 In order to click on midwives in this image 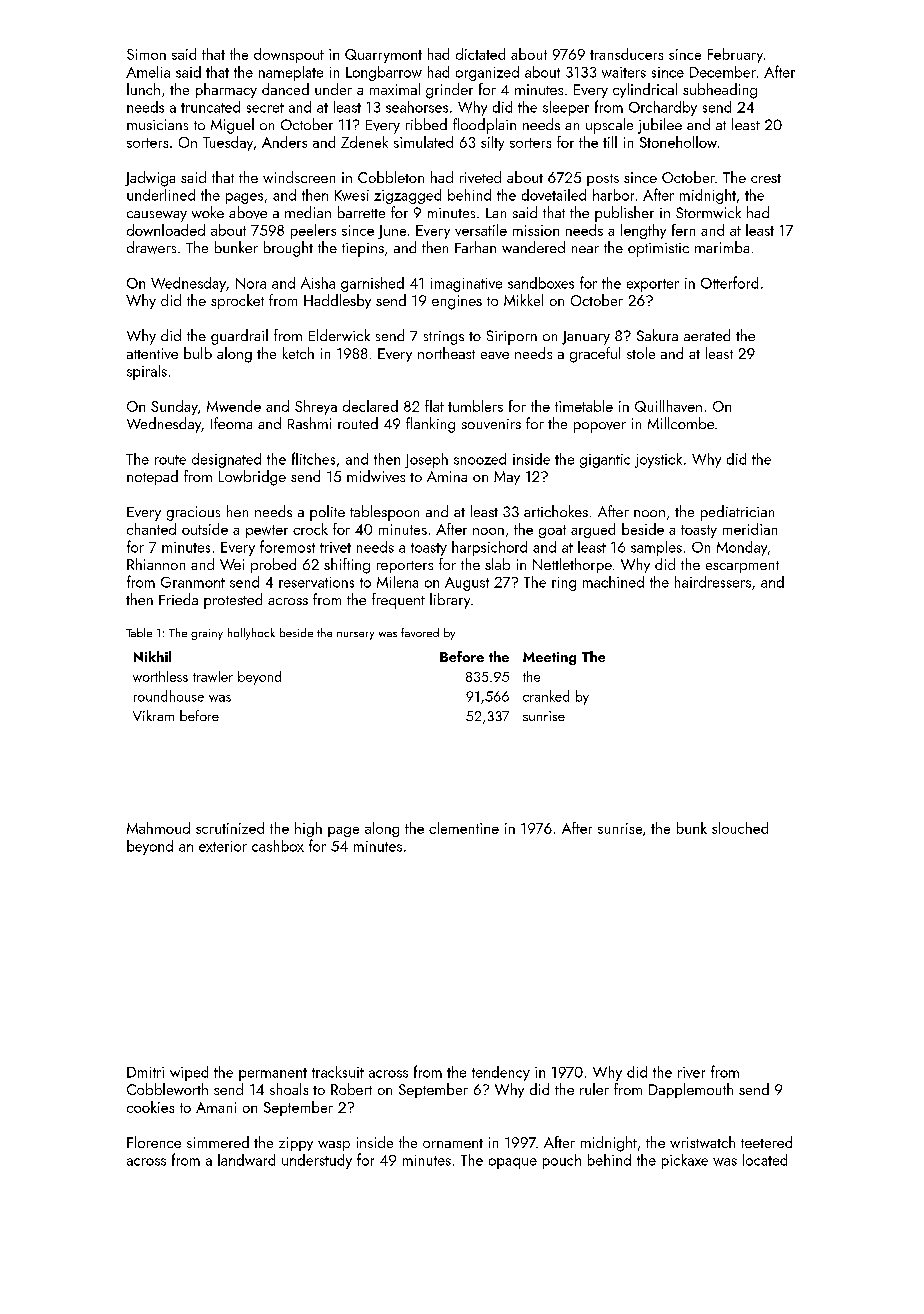, I will do `click(376, 476)`.
